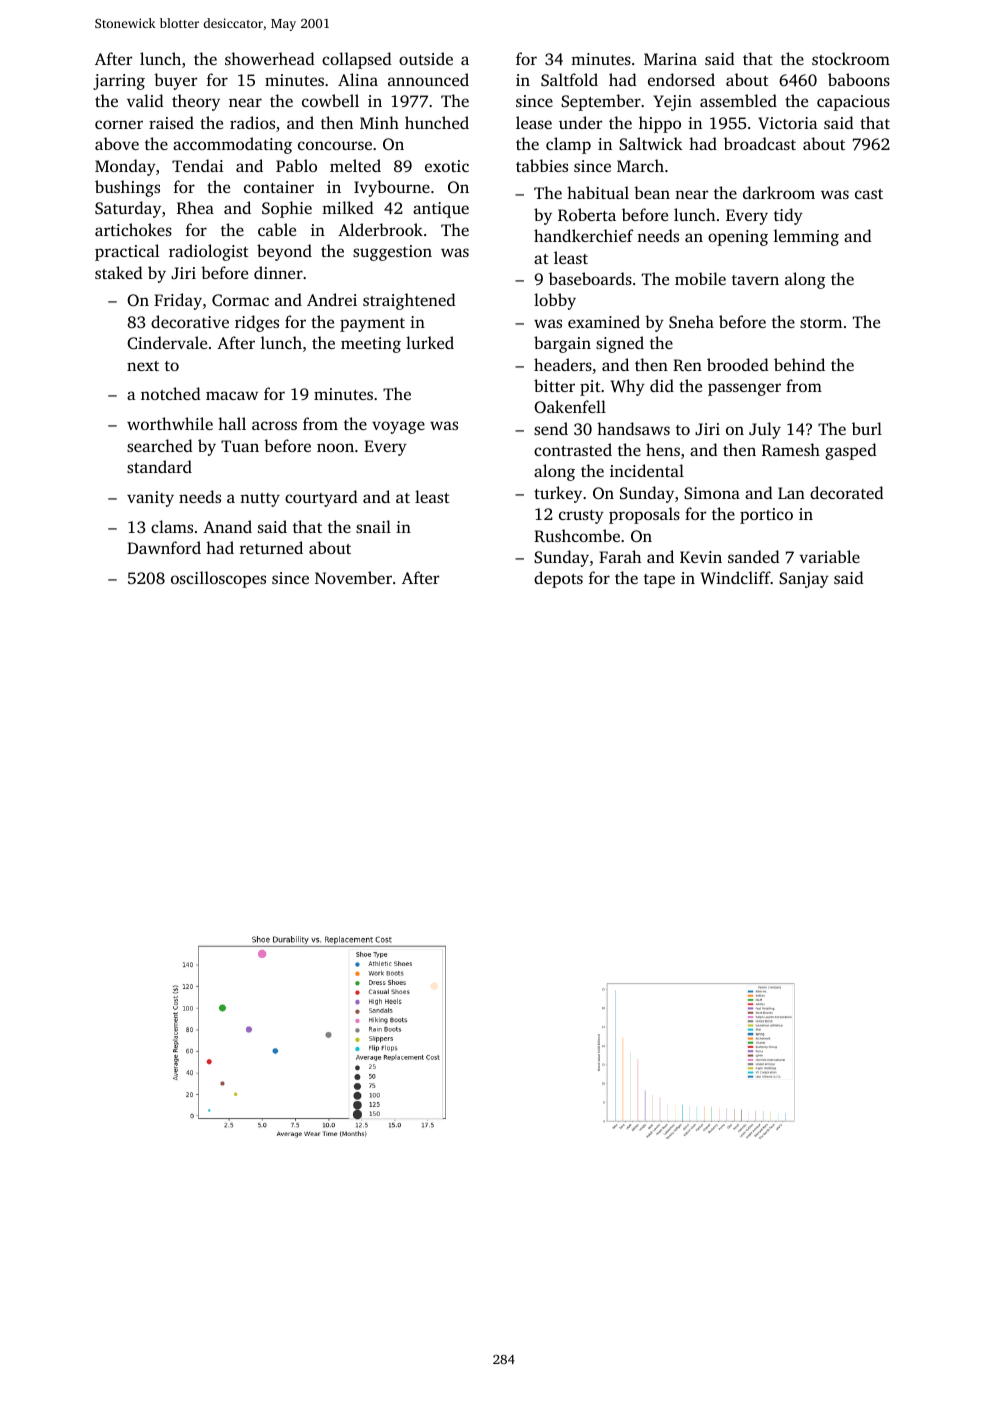 The image size is (985, 1426). I want to click on Roberta, so click(587, 214).
